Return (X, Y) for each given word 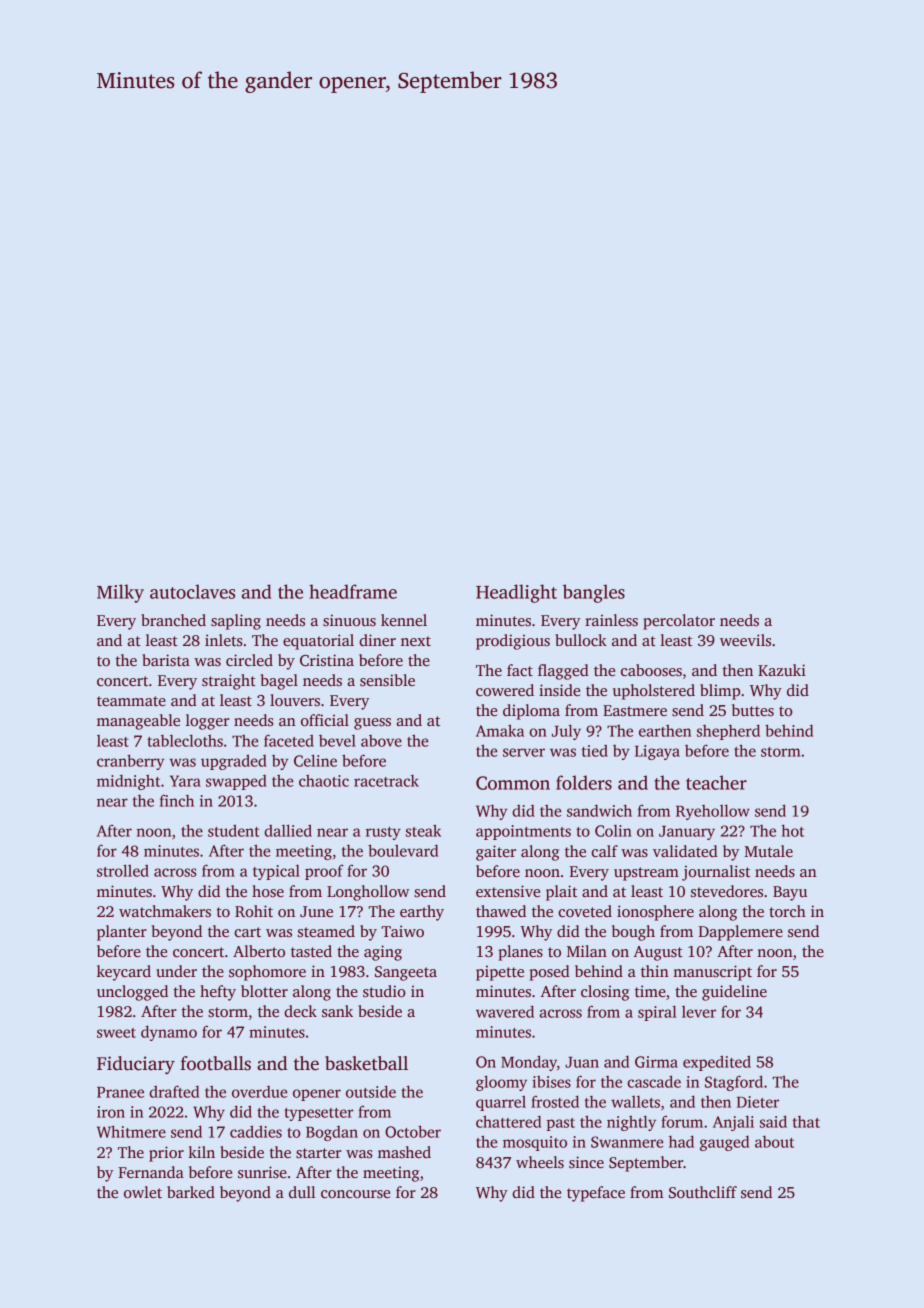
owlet (143, 1192)
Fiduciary (136, 1065)
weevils (745, 640)
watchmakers (165, 911)
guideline (734, 993)
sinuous (349, 620)
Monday (529, 1063)
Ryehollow (713, 812)
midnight (128, 782)
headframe (353, 591)
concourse (355, 1194)
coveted (585, 911)
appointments (523, 832)
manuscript (712, 973)
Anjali (733, 1123)
